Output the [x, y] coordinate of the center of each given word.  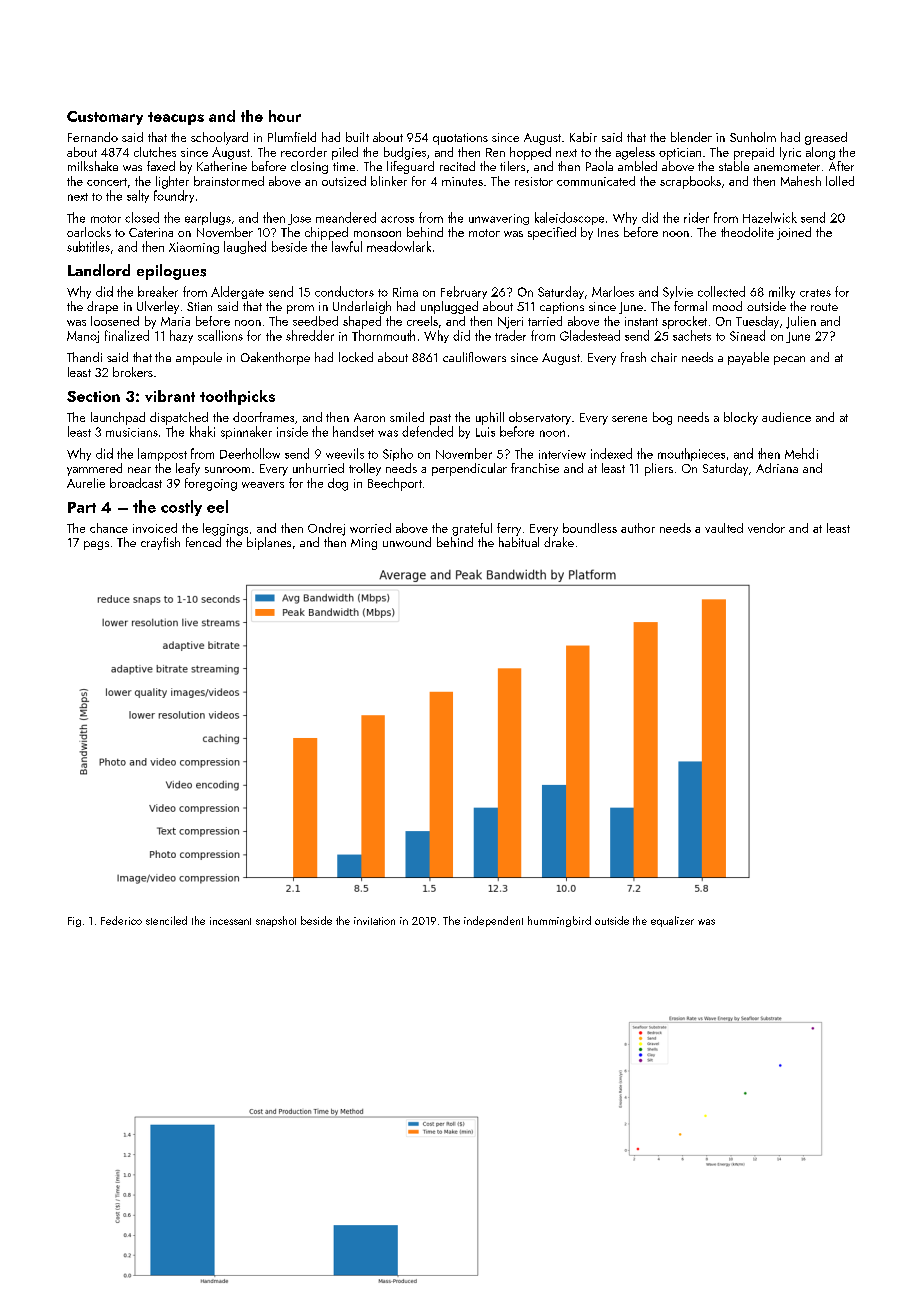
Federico [121, 920]
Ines [608, 232]
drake [559, 542]
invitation [374, 921]
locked [356, 357]
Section [93, 396]
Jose [299, 219]
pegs [96, 545]
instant [641, 321]
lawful [347, 246]
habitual [519, 542]
